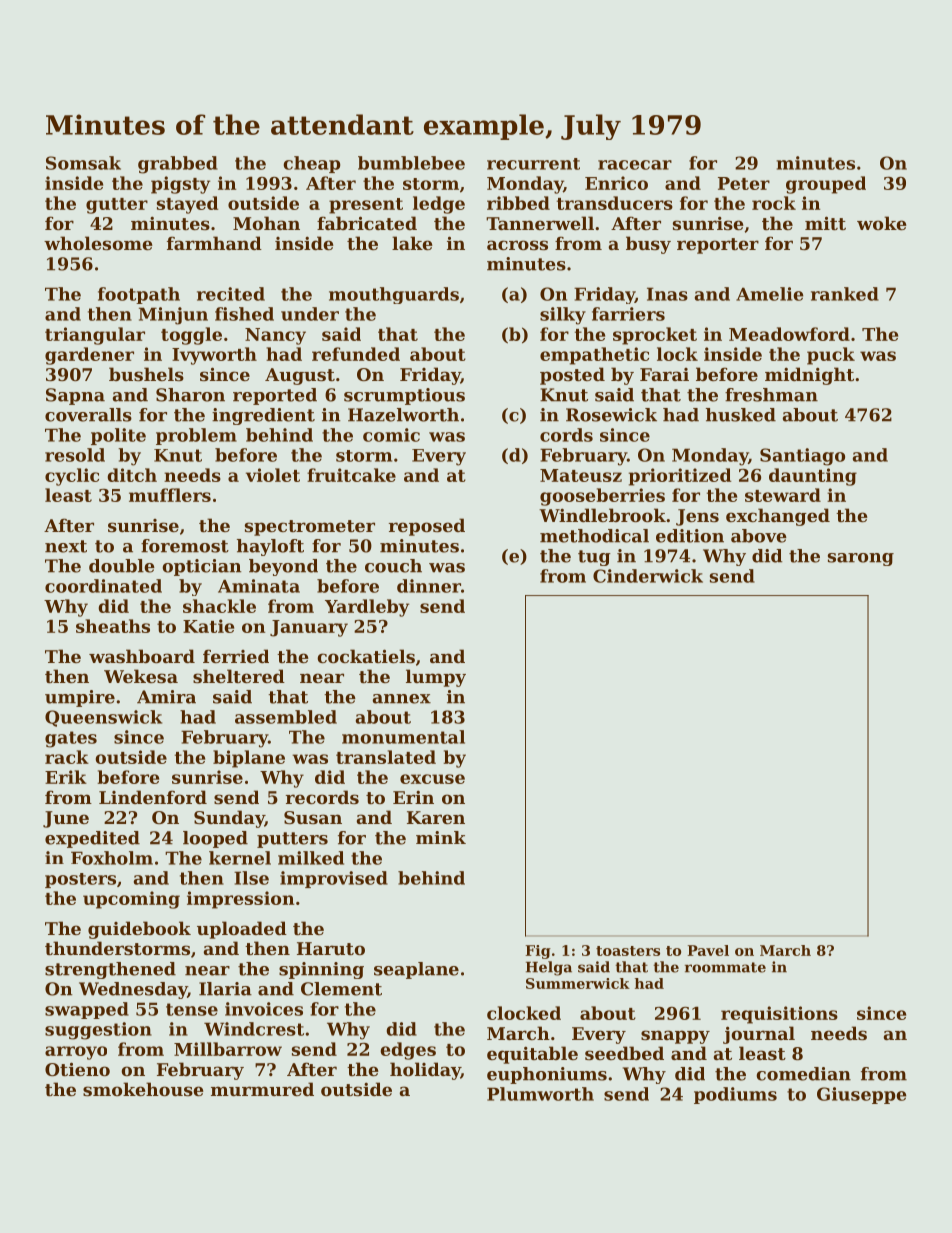  Describe the element at coordinates (83, 163) in the screenshot. I see `Somsak` at that location.
